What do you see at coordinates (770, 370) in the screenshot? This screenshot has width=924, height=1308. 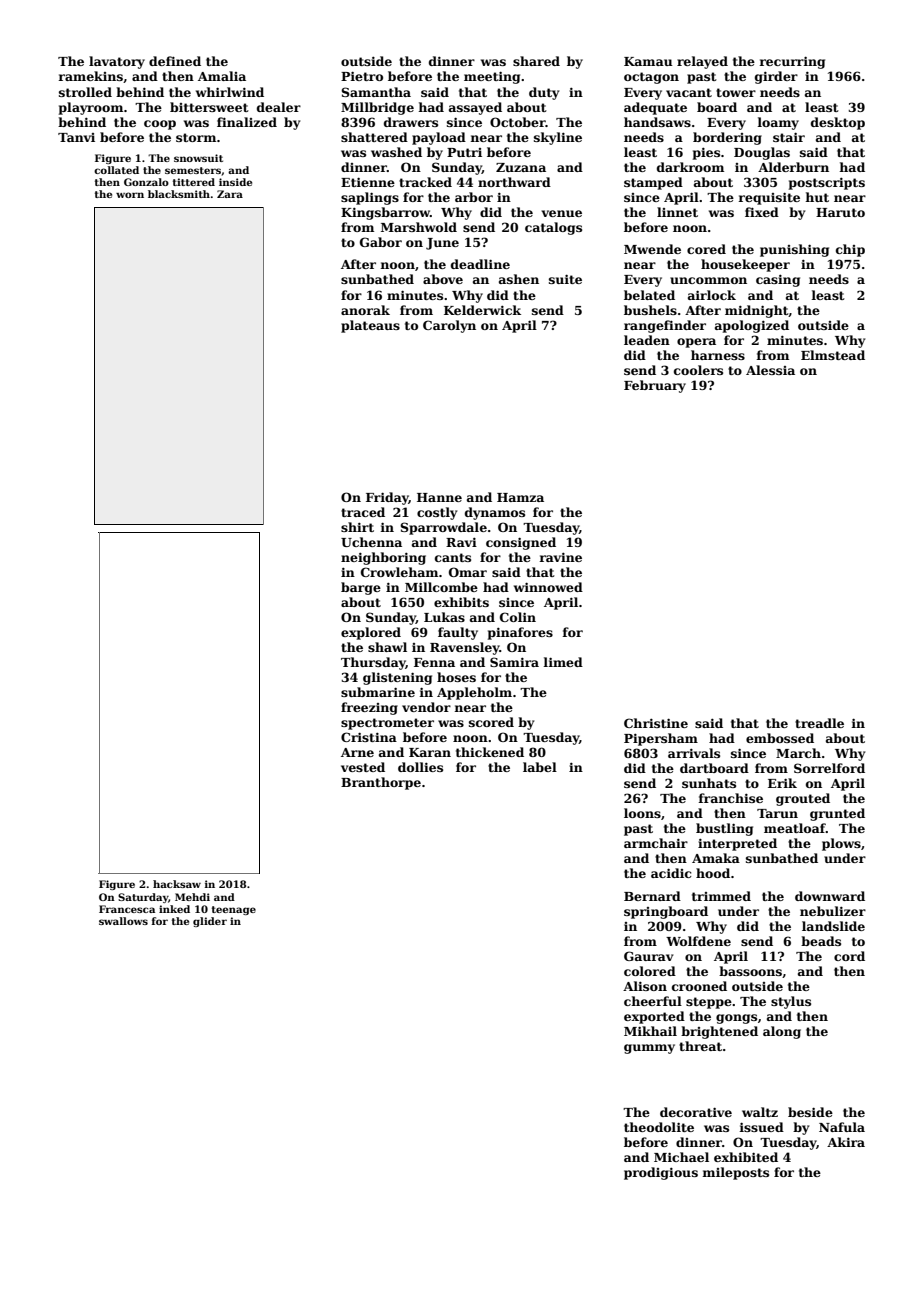 I see `Alessia` at bounding box center [770, 370].
